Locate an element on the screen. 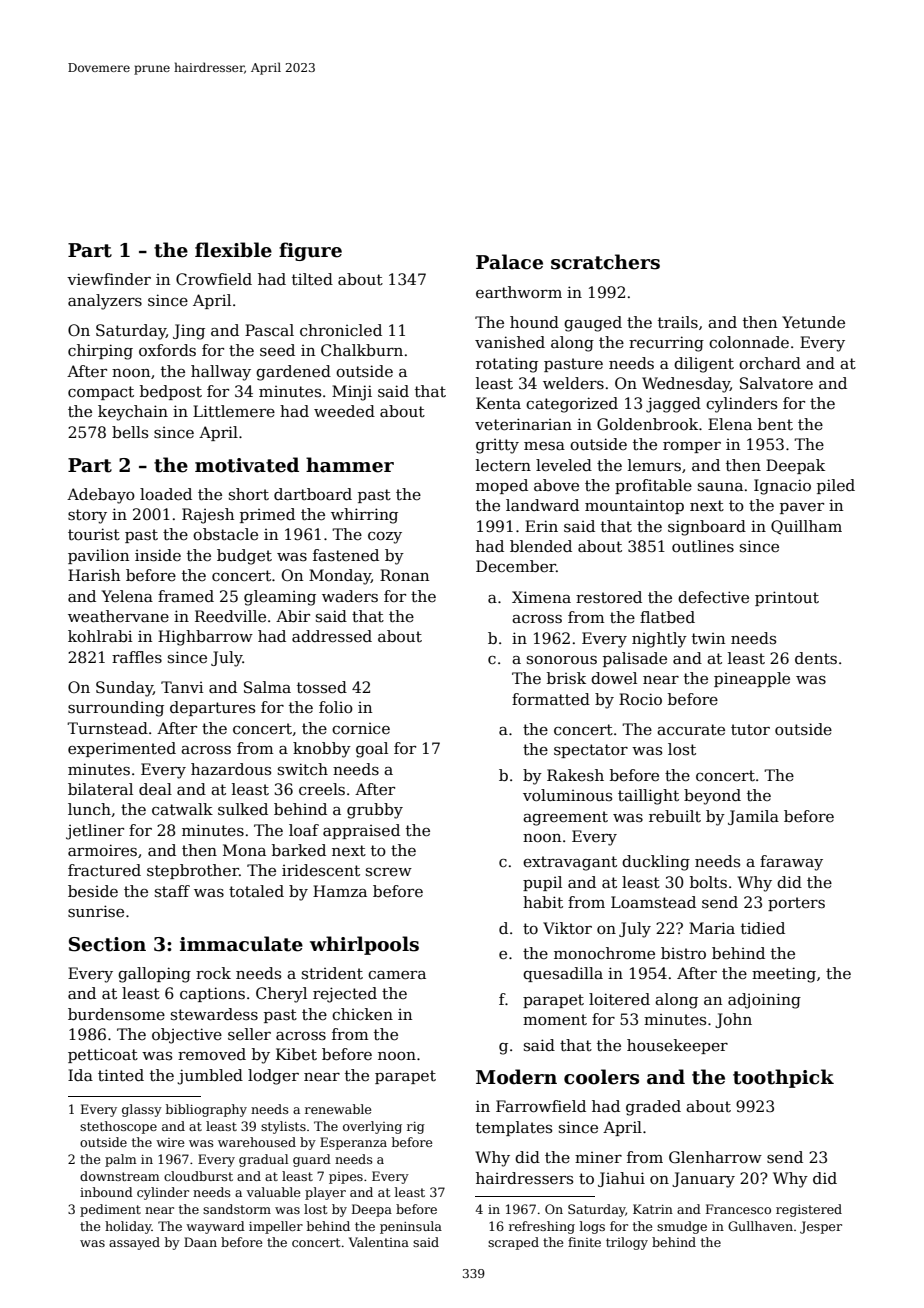 This screenshot has width=924, height=1308. mountaintop is located at coordinates (634, 506).
